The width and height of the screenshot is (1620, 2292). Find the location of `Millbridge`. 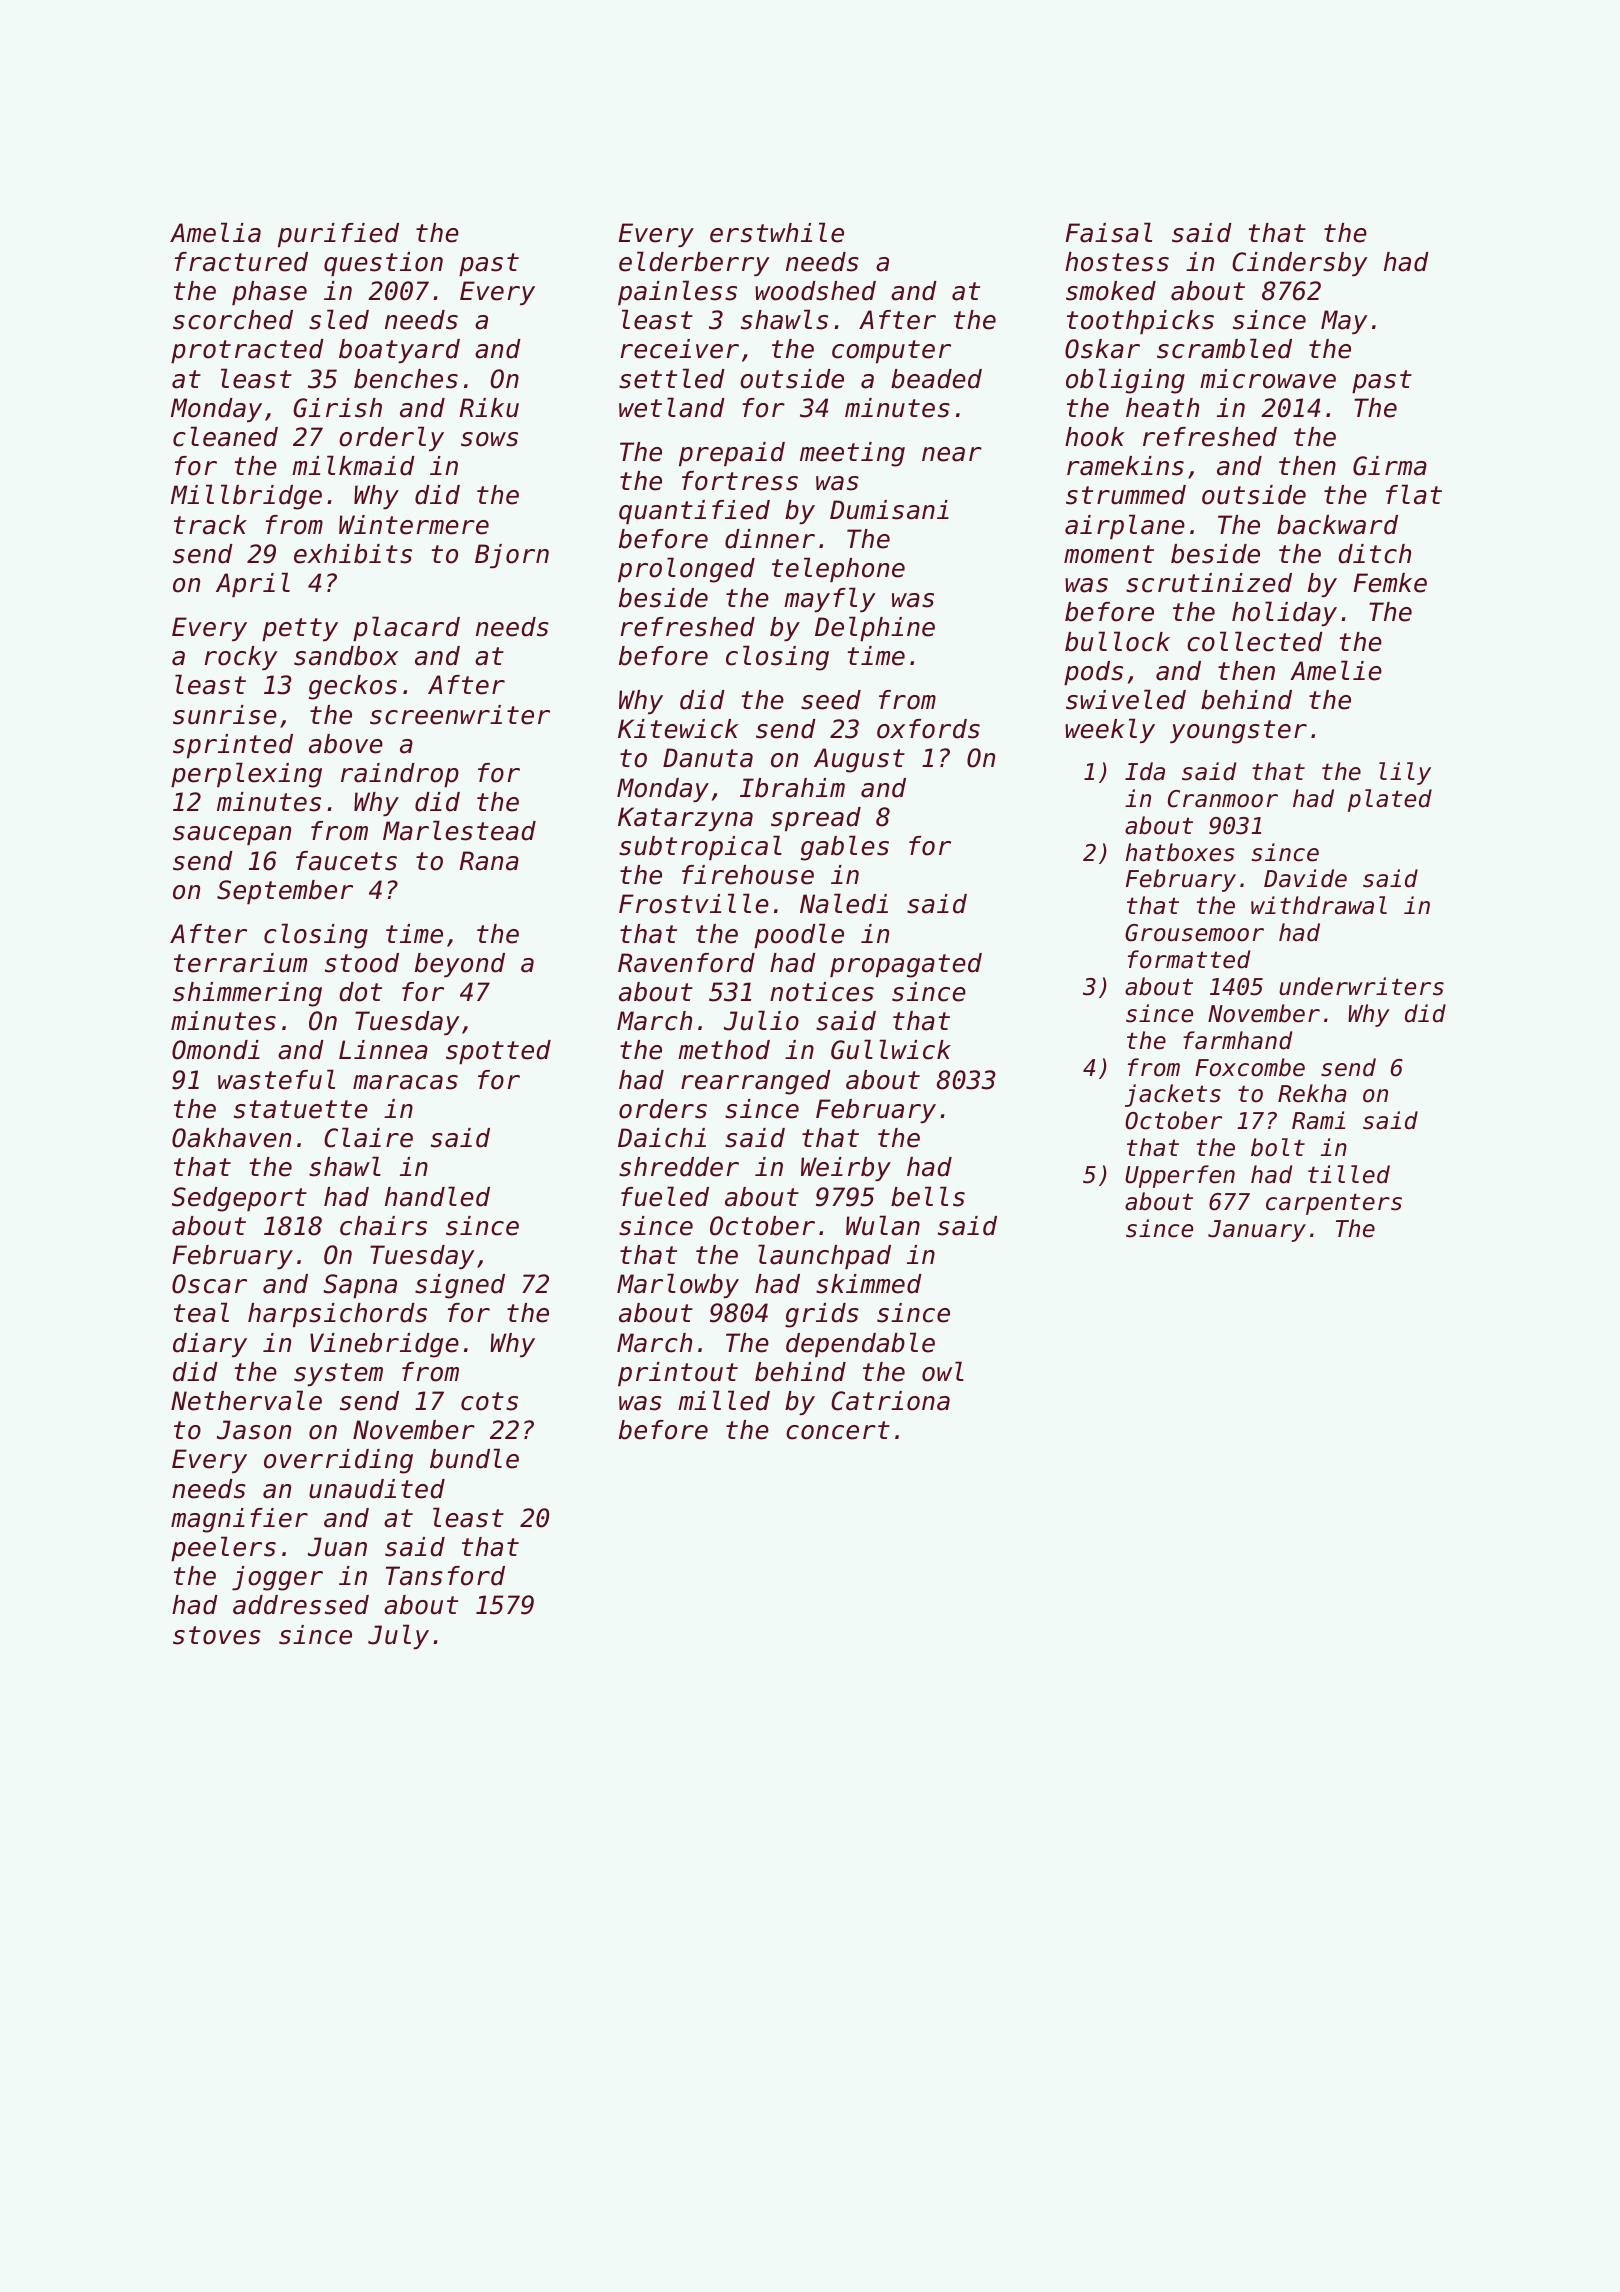

Millbridge is located at coordinates (246, 497).
